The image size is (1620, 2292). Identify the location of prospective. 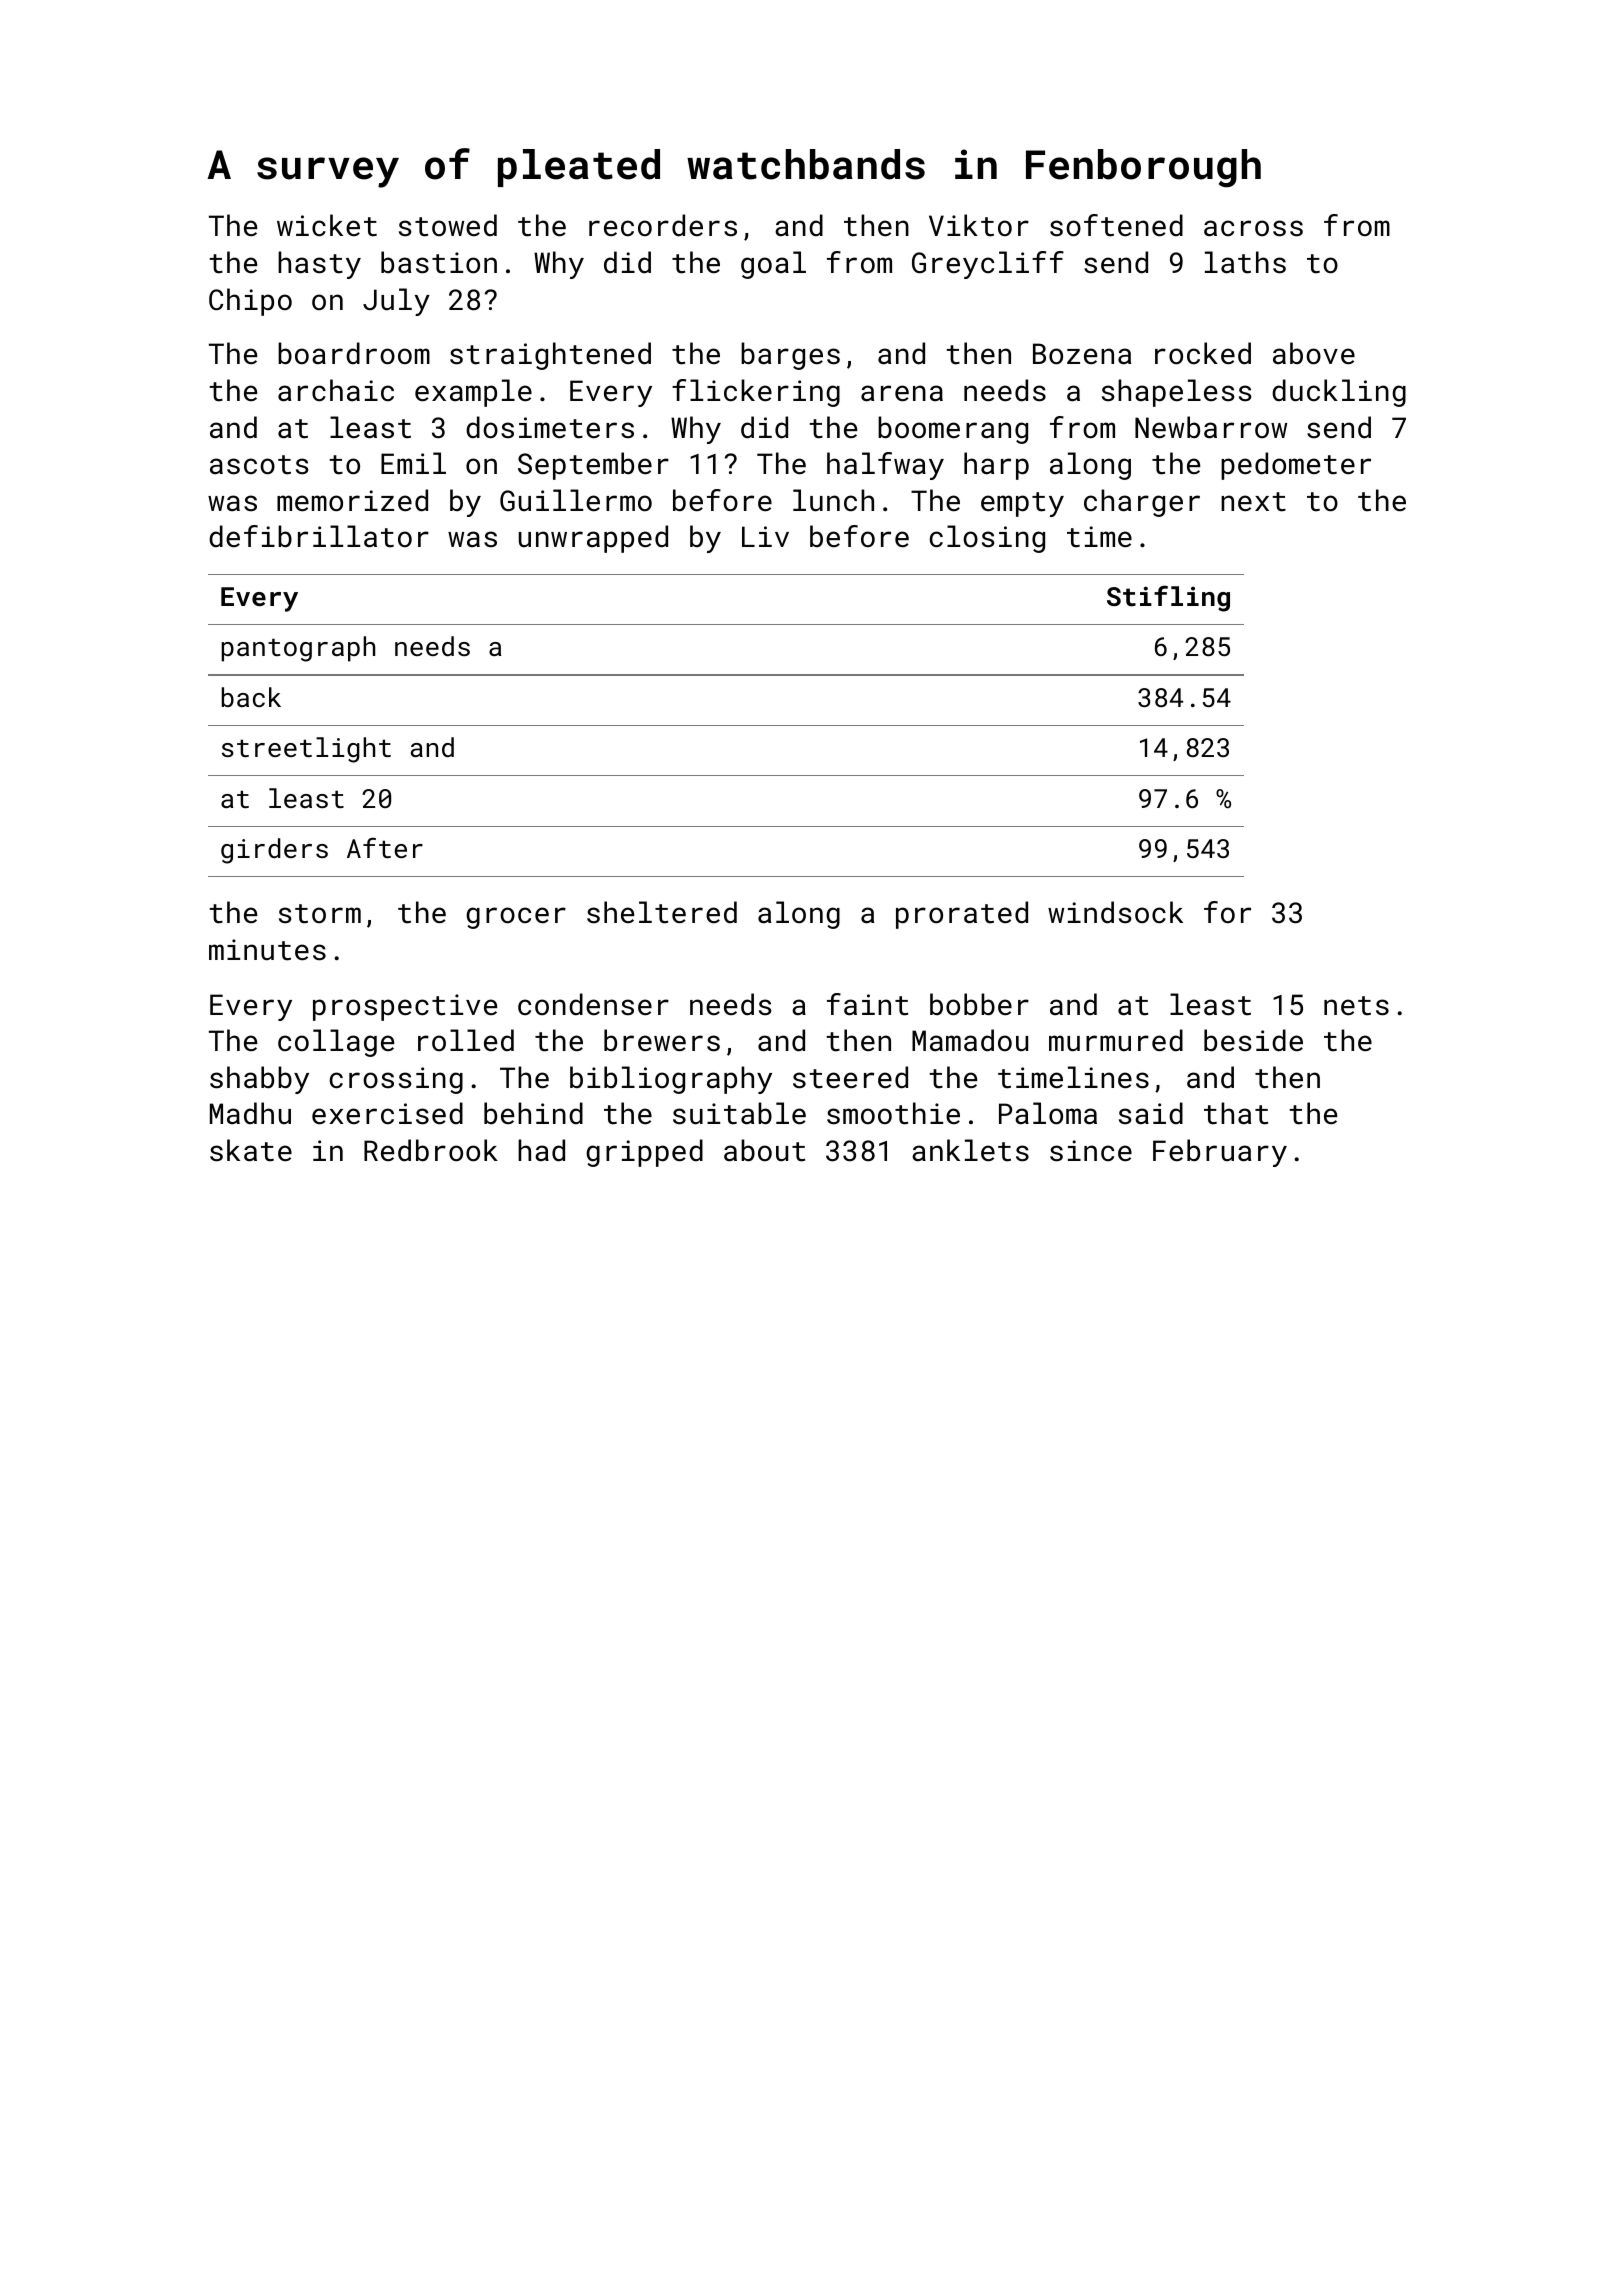
(405, 1007).
